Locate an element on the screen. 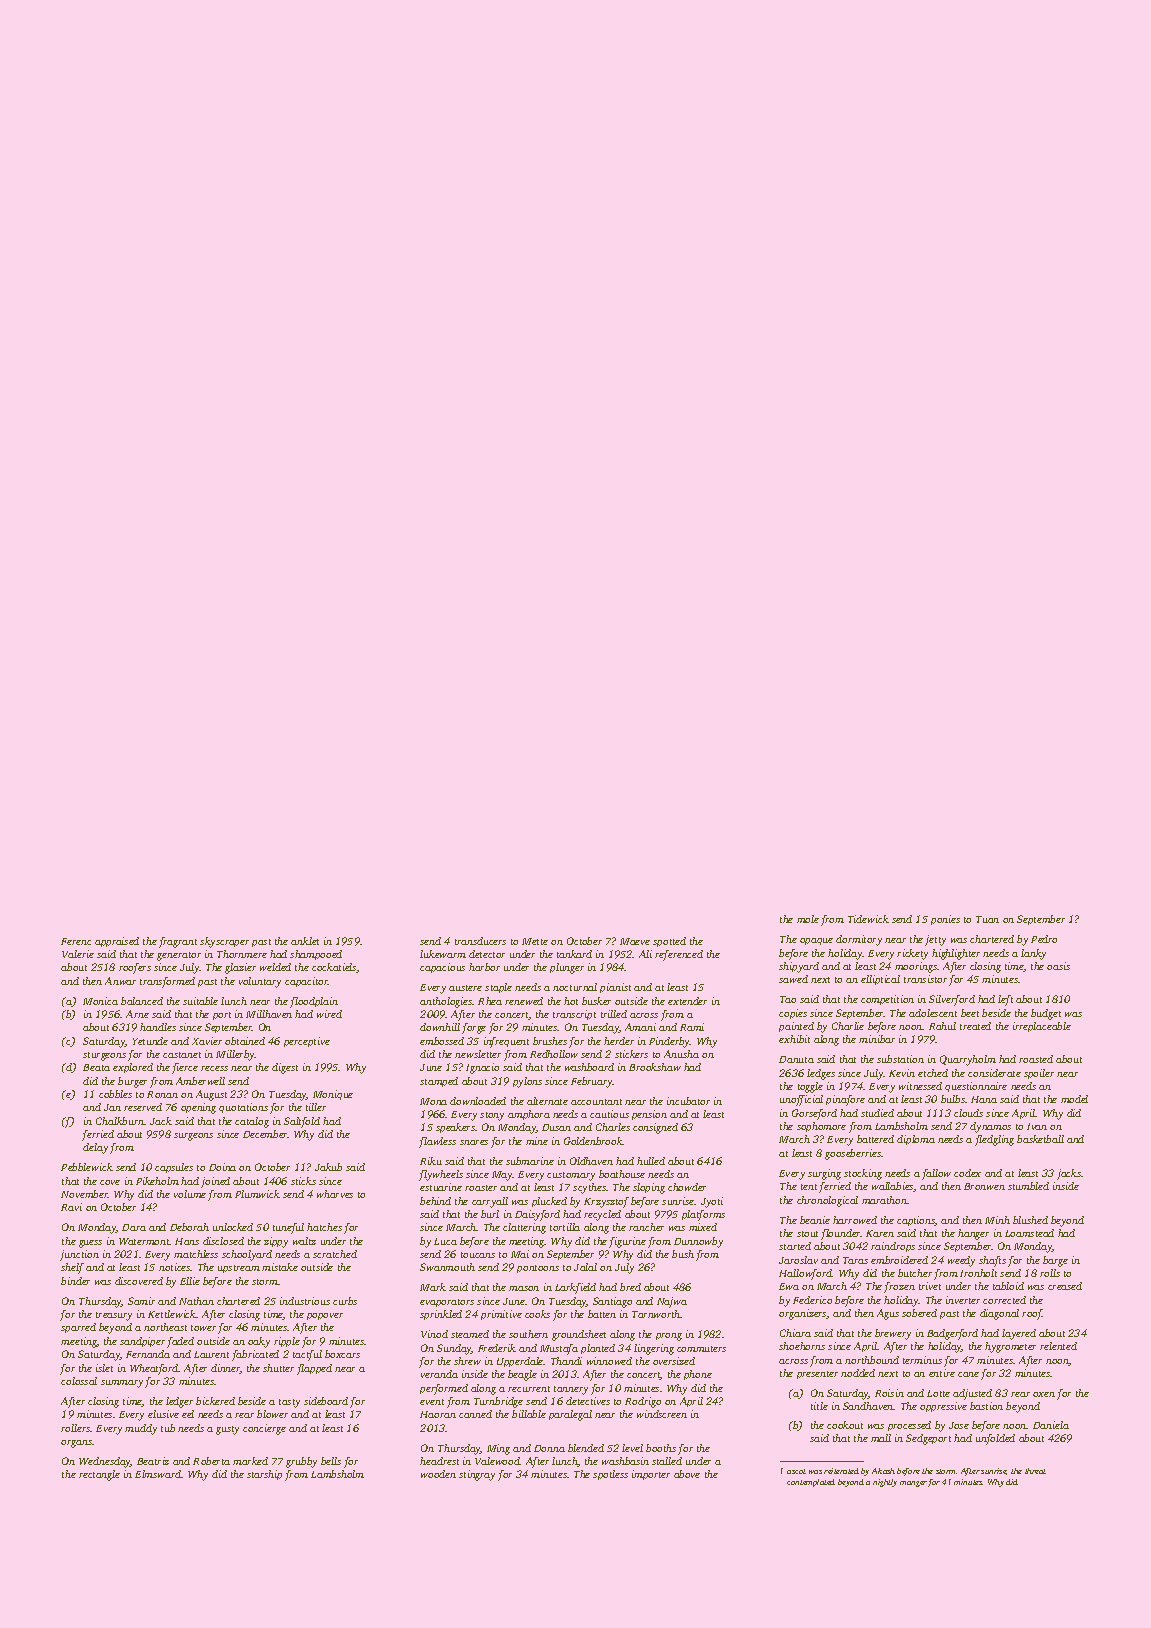  rectangle is located at coordinates (99, 1475).
